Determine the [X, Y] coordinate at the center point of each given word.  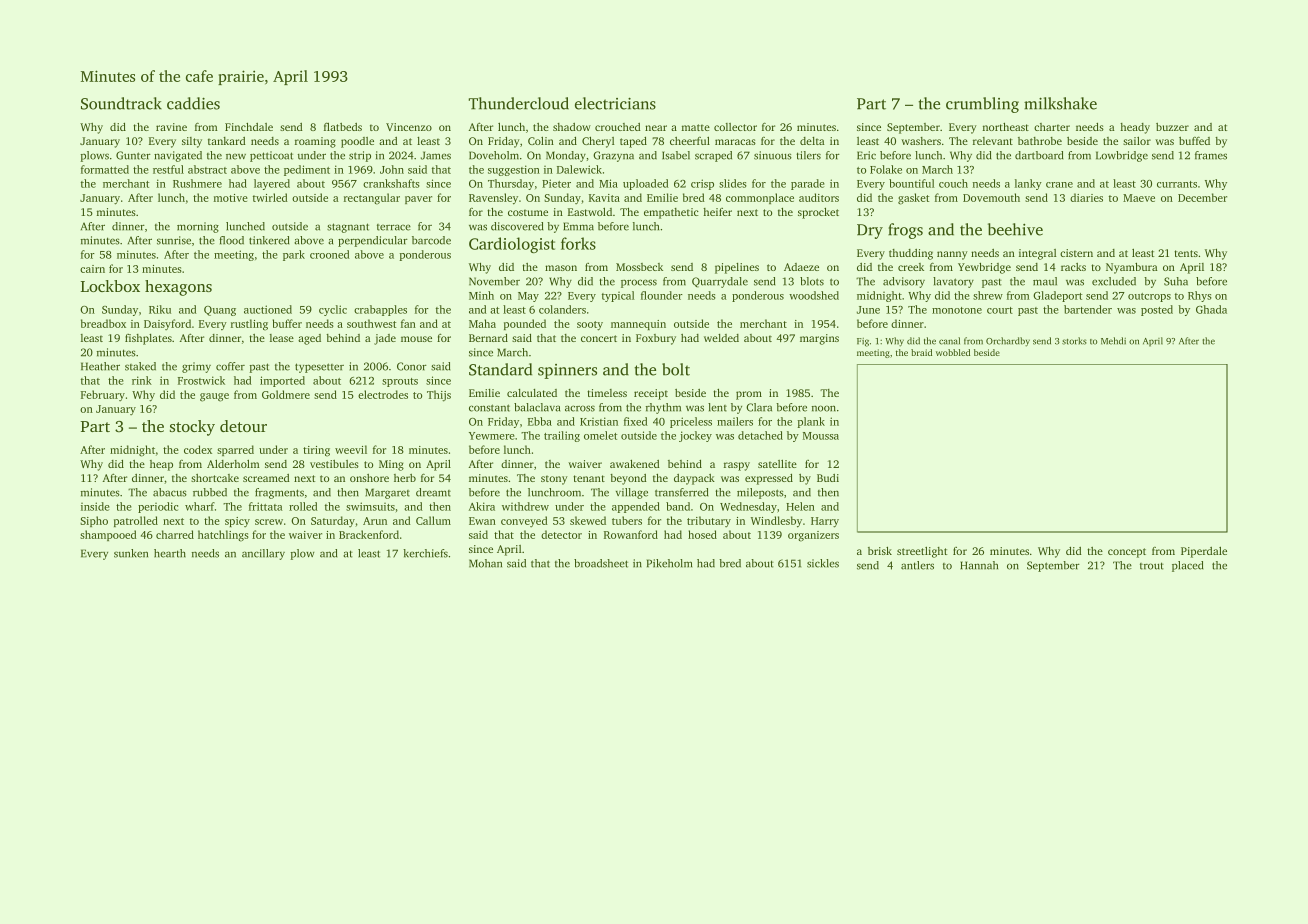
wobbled [953, 352]
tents [1186, 253]
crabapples [380, 310]
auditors [819, 197]
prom [749, 395]
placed [1188, 566]
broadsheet [601, 563]
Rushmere [197, 183]
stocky [192, 428]
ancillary [263, 554]
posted [1157, 310]
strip [360, 156]
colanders [562, 309]
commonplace [760, 198]
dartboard [1039, 155]
